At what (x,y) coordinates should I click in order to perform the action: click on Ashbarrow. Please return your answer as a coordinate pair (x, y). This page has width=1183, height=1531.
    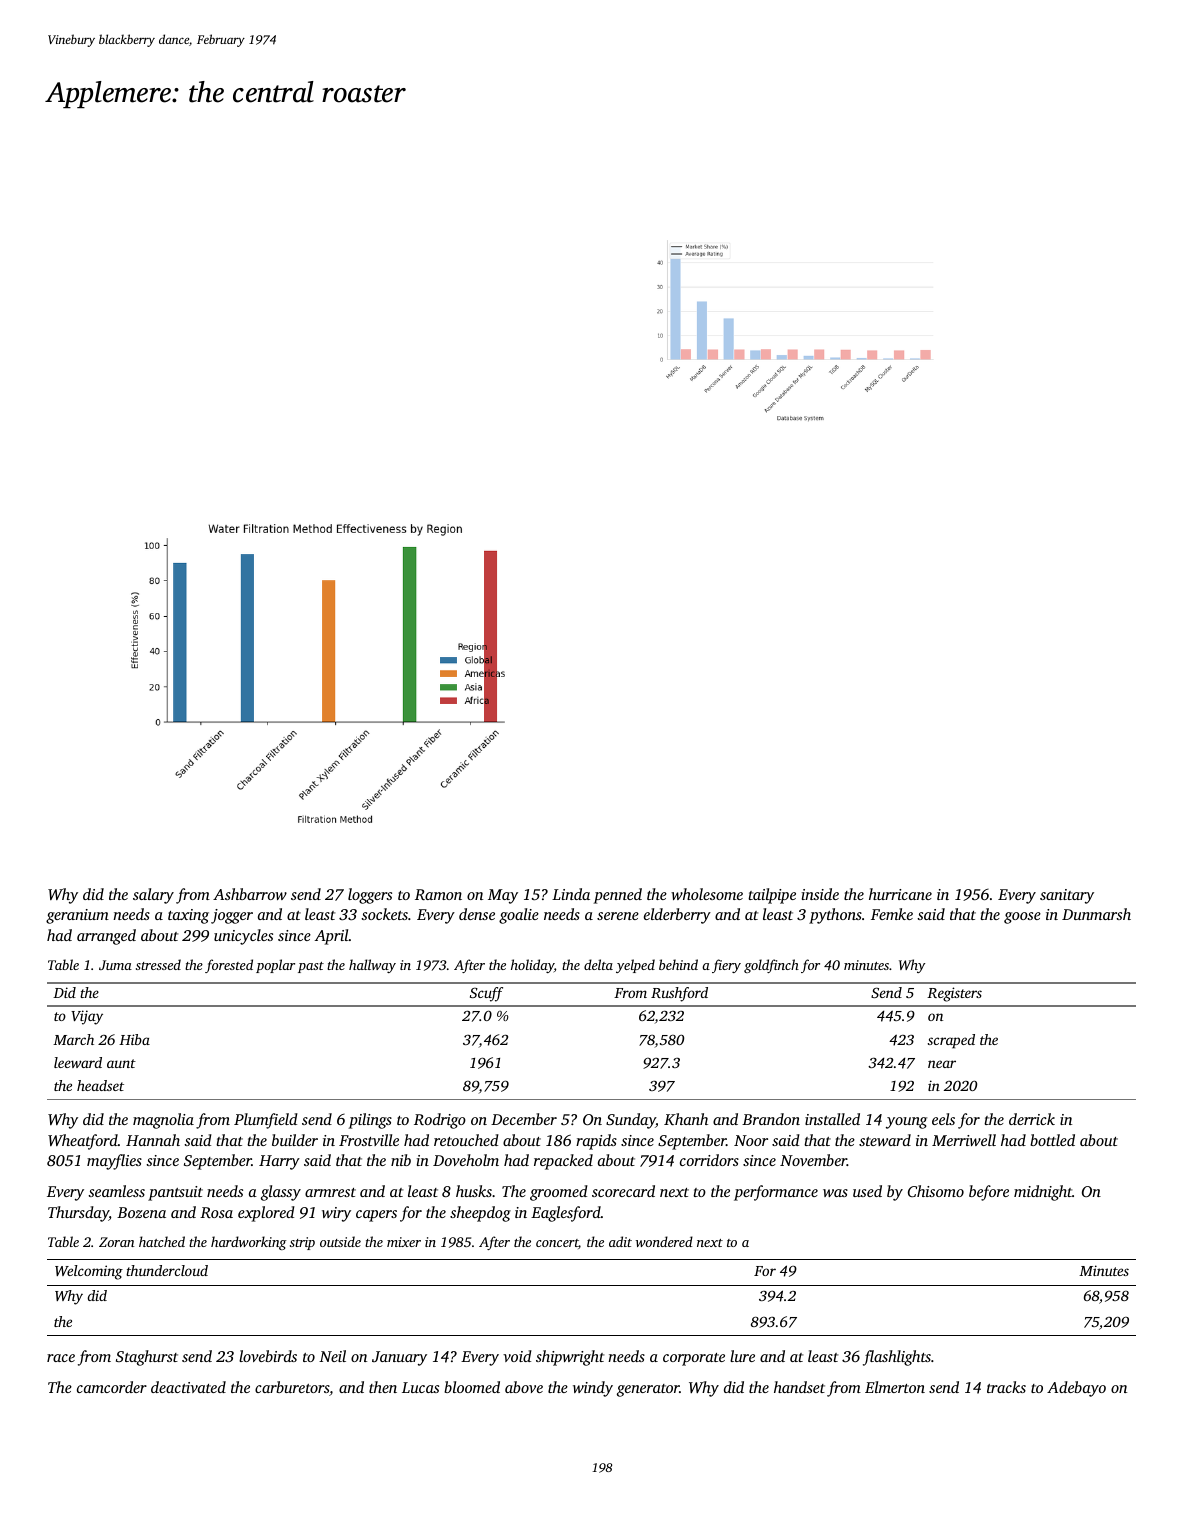
    Looking at the image, I should click on (250, 894).
